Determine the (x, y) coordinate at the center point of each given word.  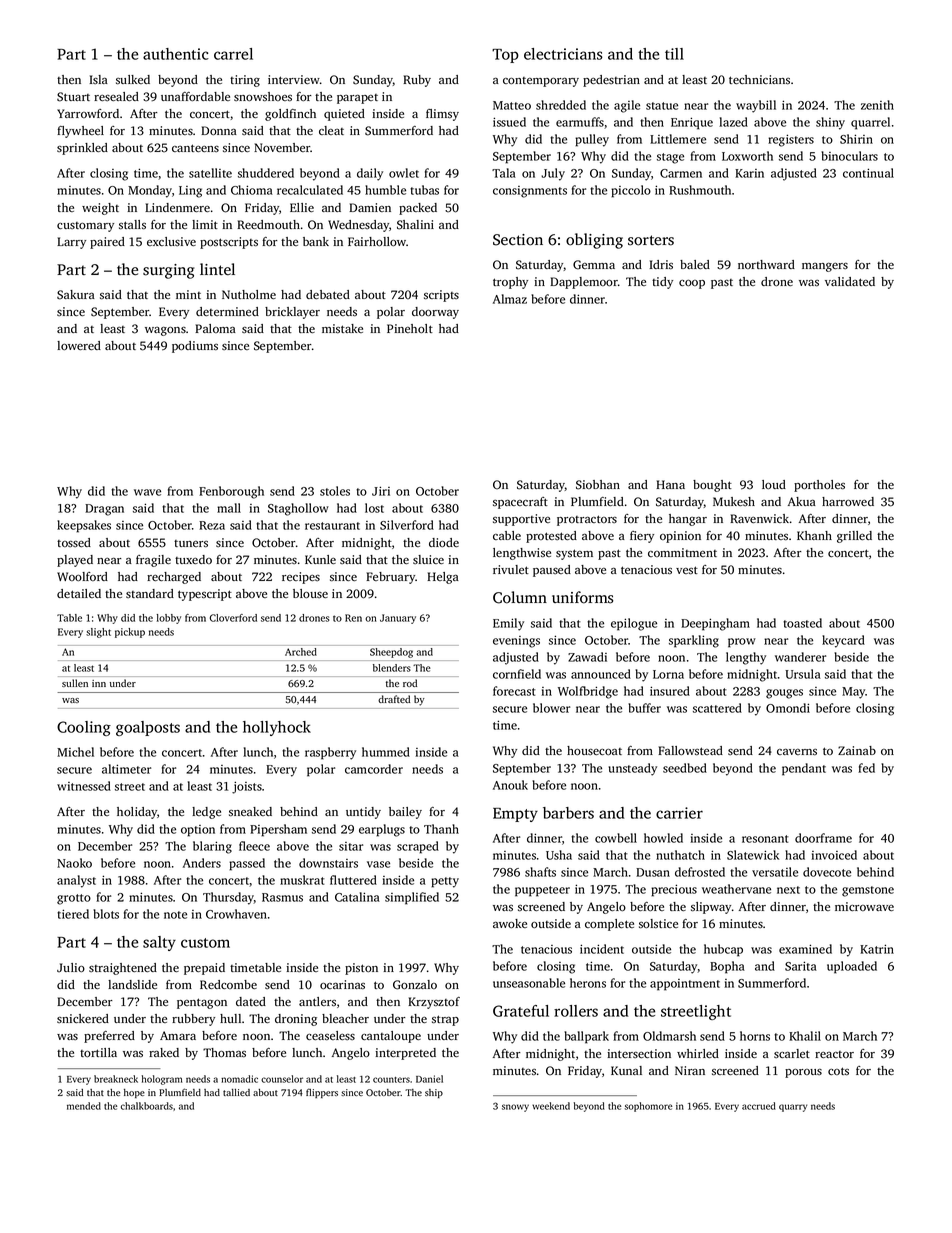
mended (84, 1106)
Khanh (814, 535)
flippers (322, 1093)
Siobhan (598, 485)
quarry (793, 1108)
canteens (195, 148)
